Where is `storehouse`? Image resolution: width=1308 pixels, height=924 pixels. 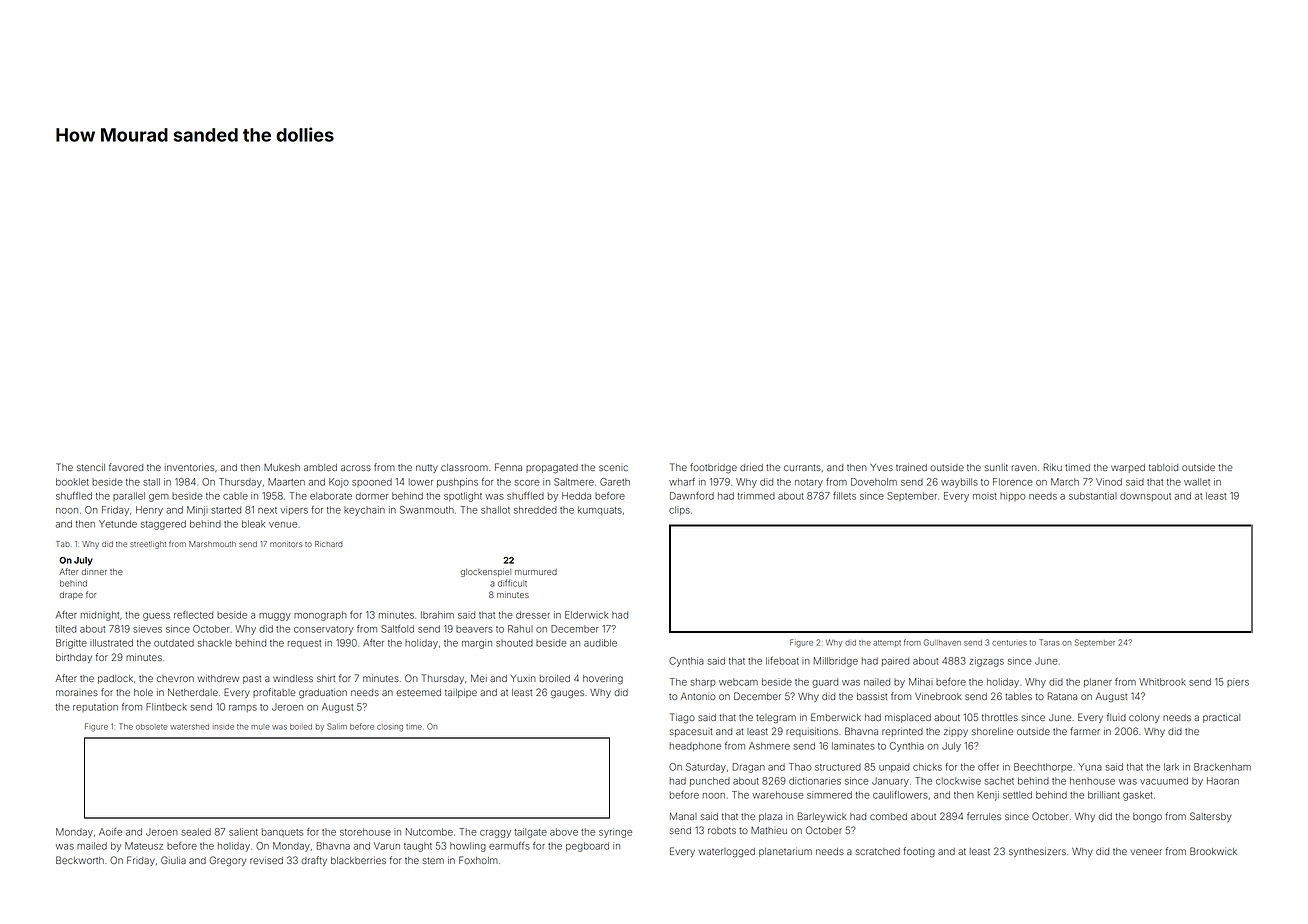 storehouse is located at coordinates (365, 832).
